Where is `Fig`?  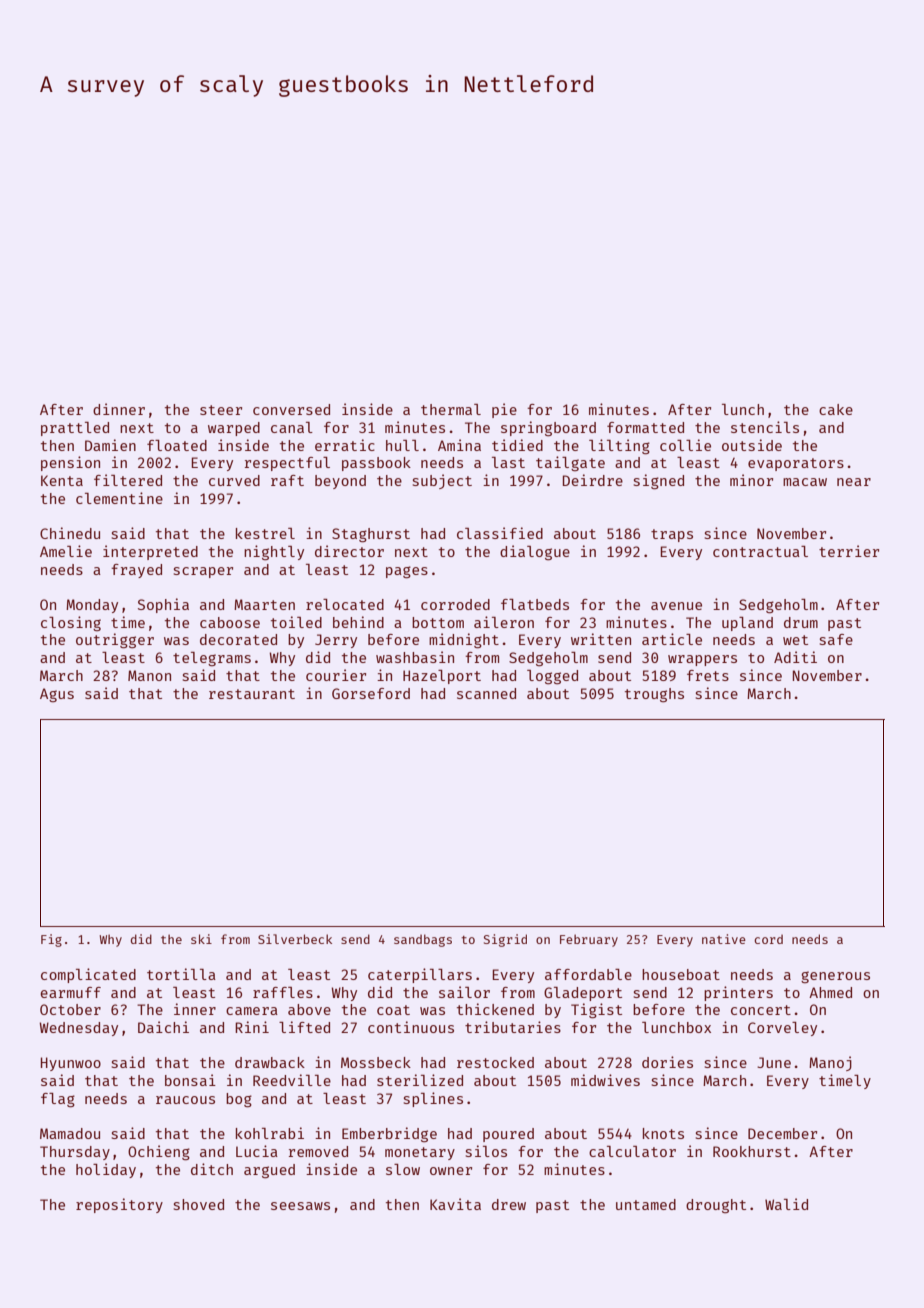 Fig is located at coordinates (51, 940).
